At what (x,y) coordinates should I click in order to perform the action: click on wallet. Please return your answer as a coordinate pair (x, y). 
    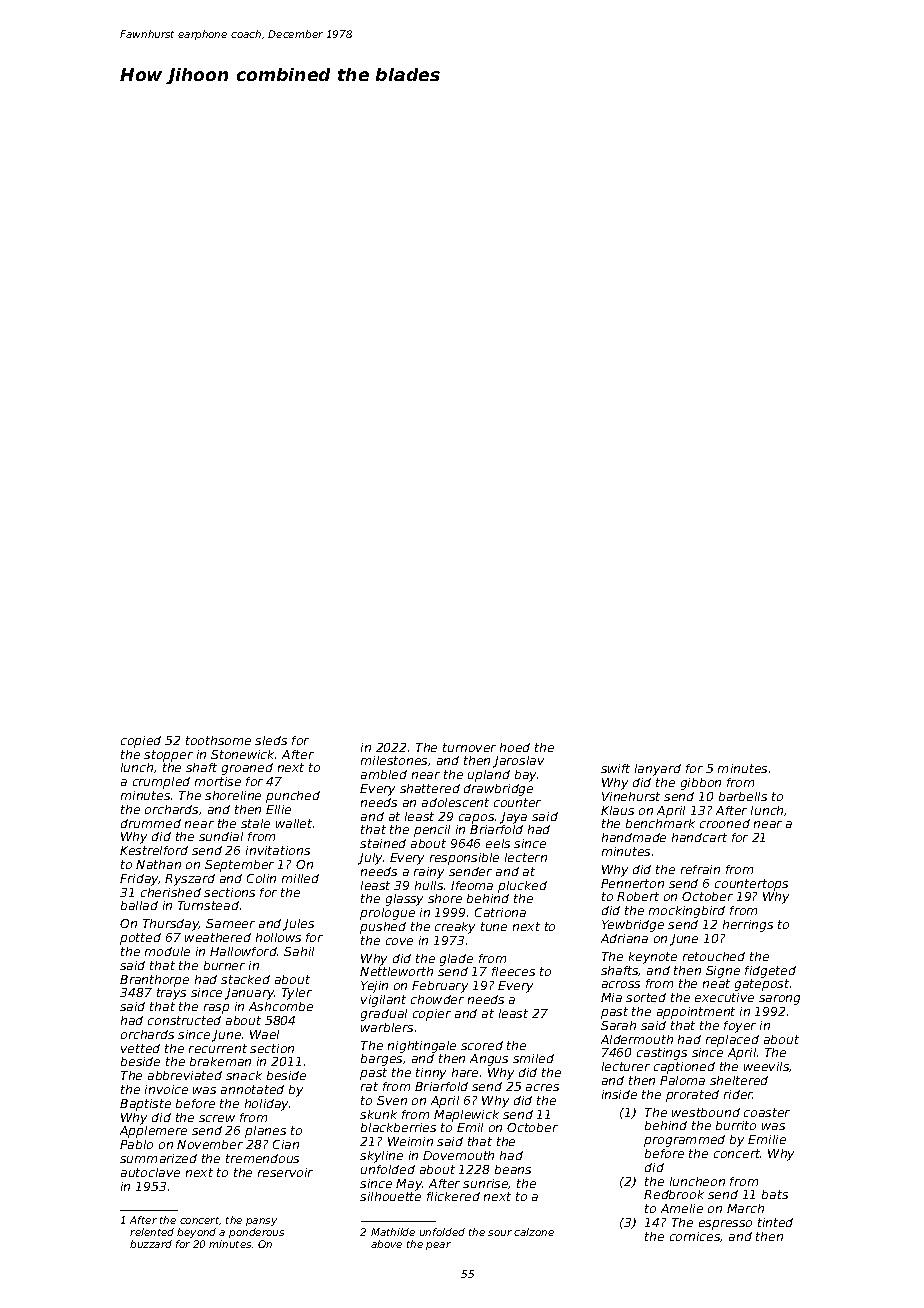
    Looking at the image, I should click on (294, 823).
